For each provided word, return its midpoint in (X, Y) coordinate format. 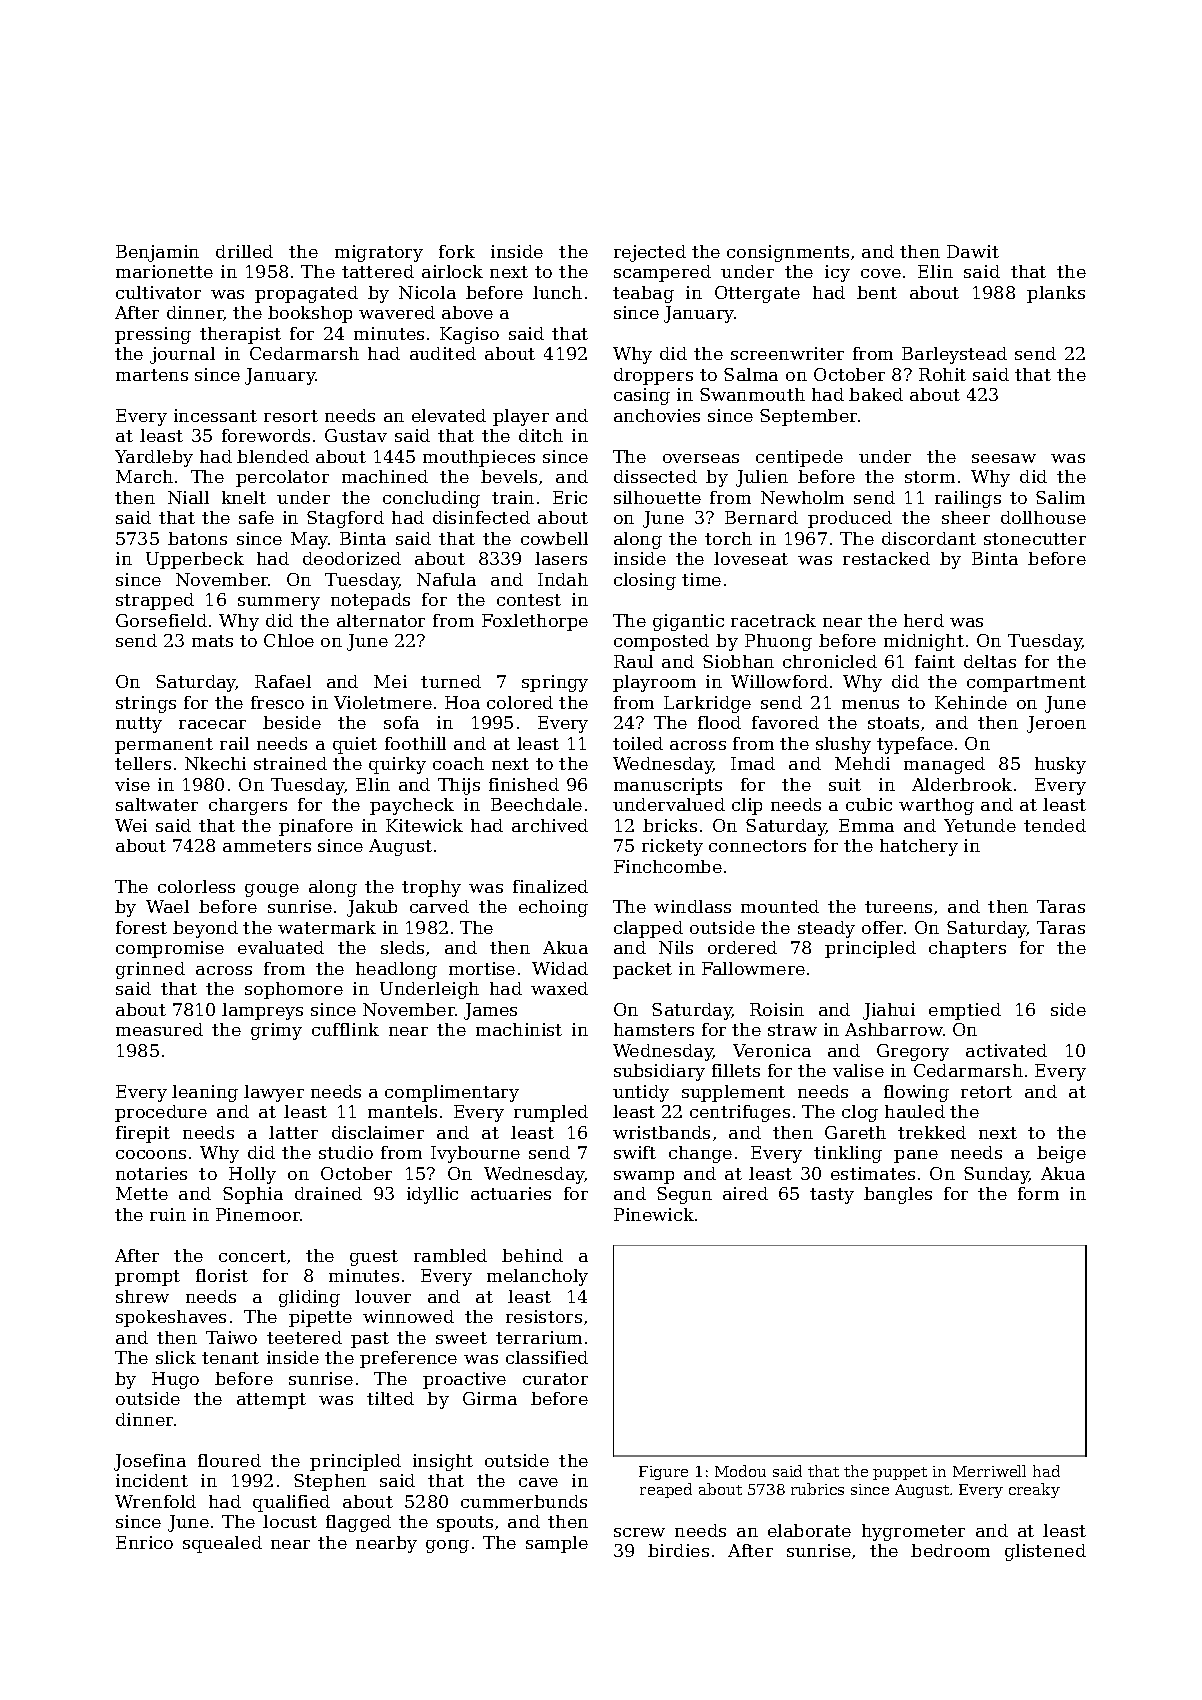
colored (520, 702)
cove (881, 273)
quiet (355, 745)
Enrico (144, 1542)
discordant (929, 538)
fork (457, 251)
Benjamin (157, 253)
